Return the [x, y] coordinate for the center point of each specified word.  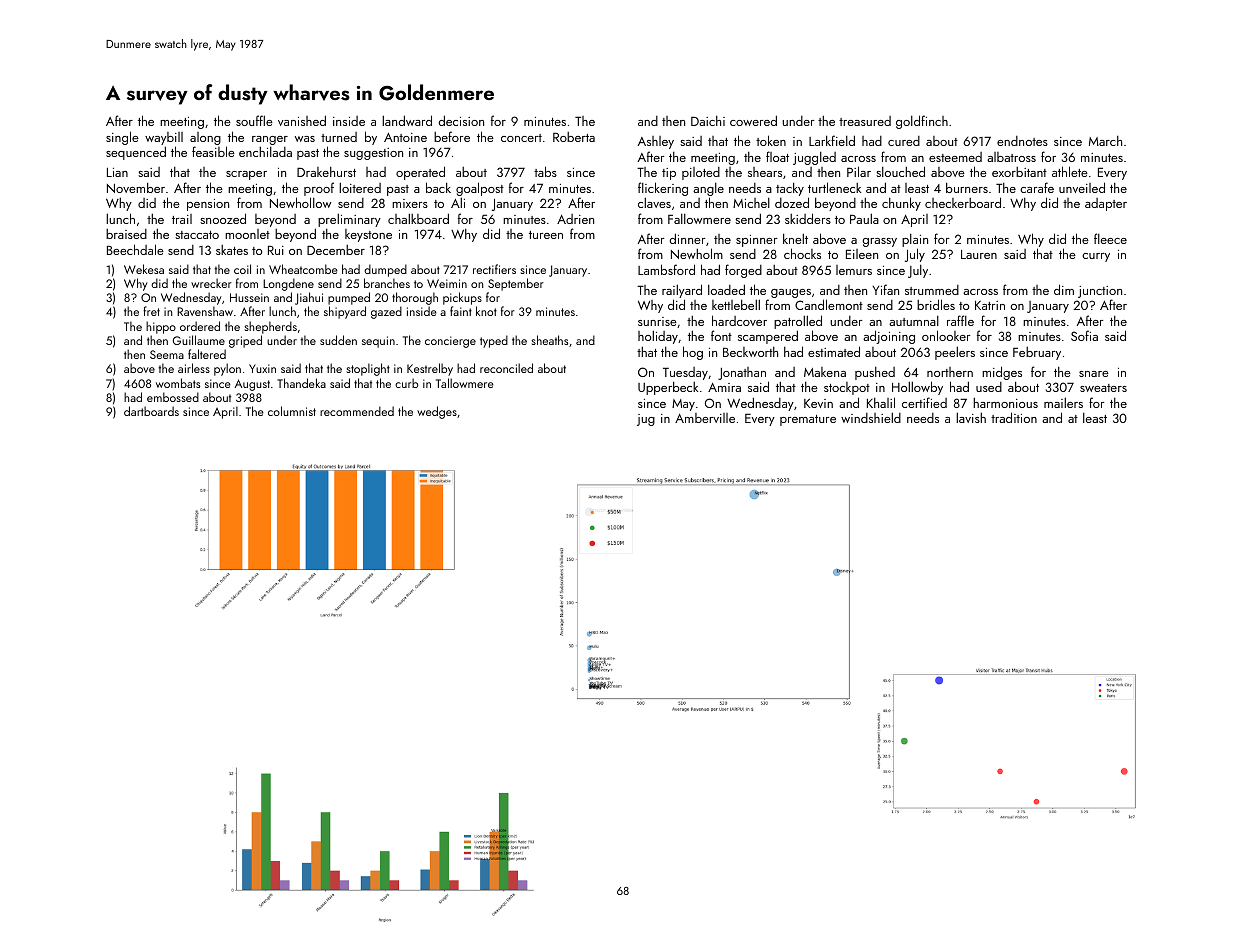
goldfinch [922, 122]
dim [1064, 289]
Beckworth [750, 352]
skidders [808, 218]
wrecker [211, 283]
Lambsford [666, 269]
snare [1094, 374]
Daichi [708, 121]
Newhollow [300, 202]
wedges [437, 412]
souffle [254, 120]
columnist [292, 411]
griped [245, 341]
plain [915, 240]
